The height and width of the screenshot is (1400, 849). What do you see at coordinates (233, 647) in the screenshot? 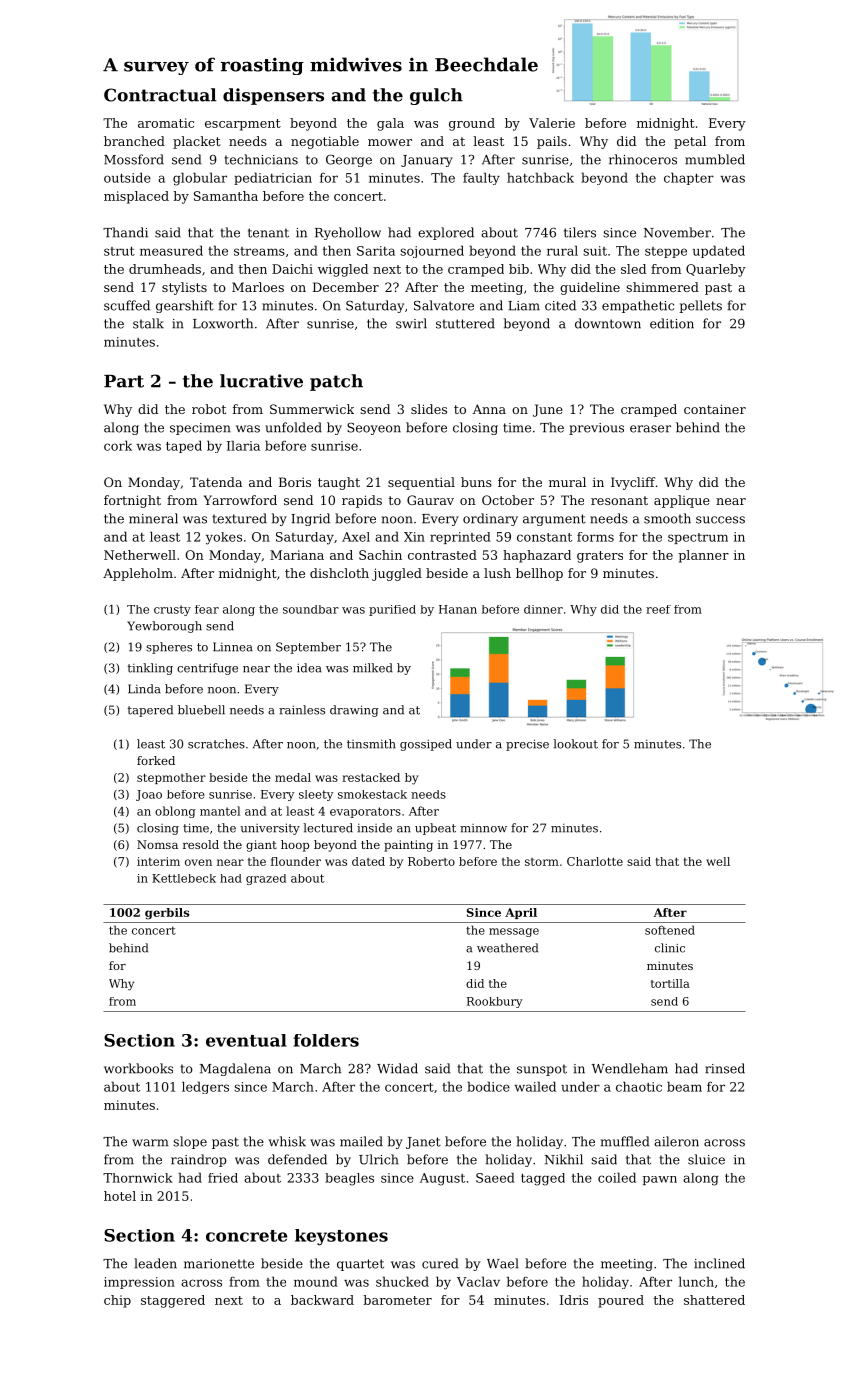
I see `Linnea` at bounding box center [233, 647].
